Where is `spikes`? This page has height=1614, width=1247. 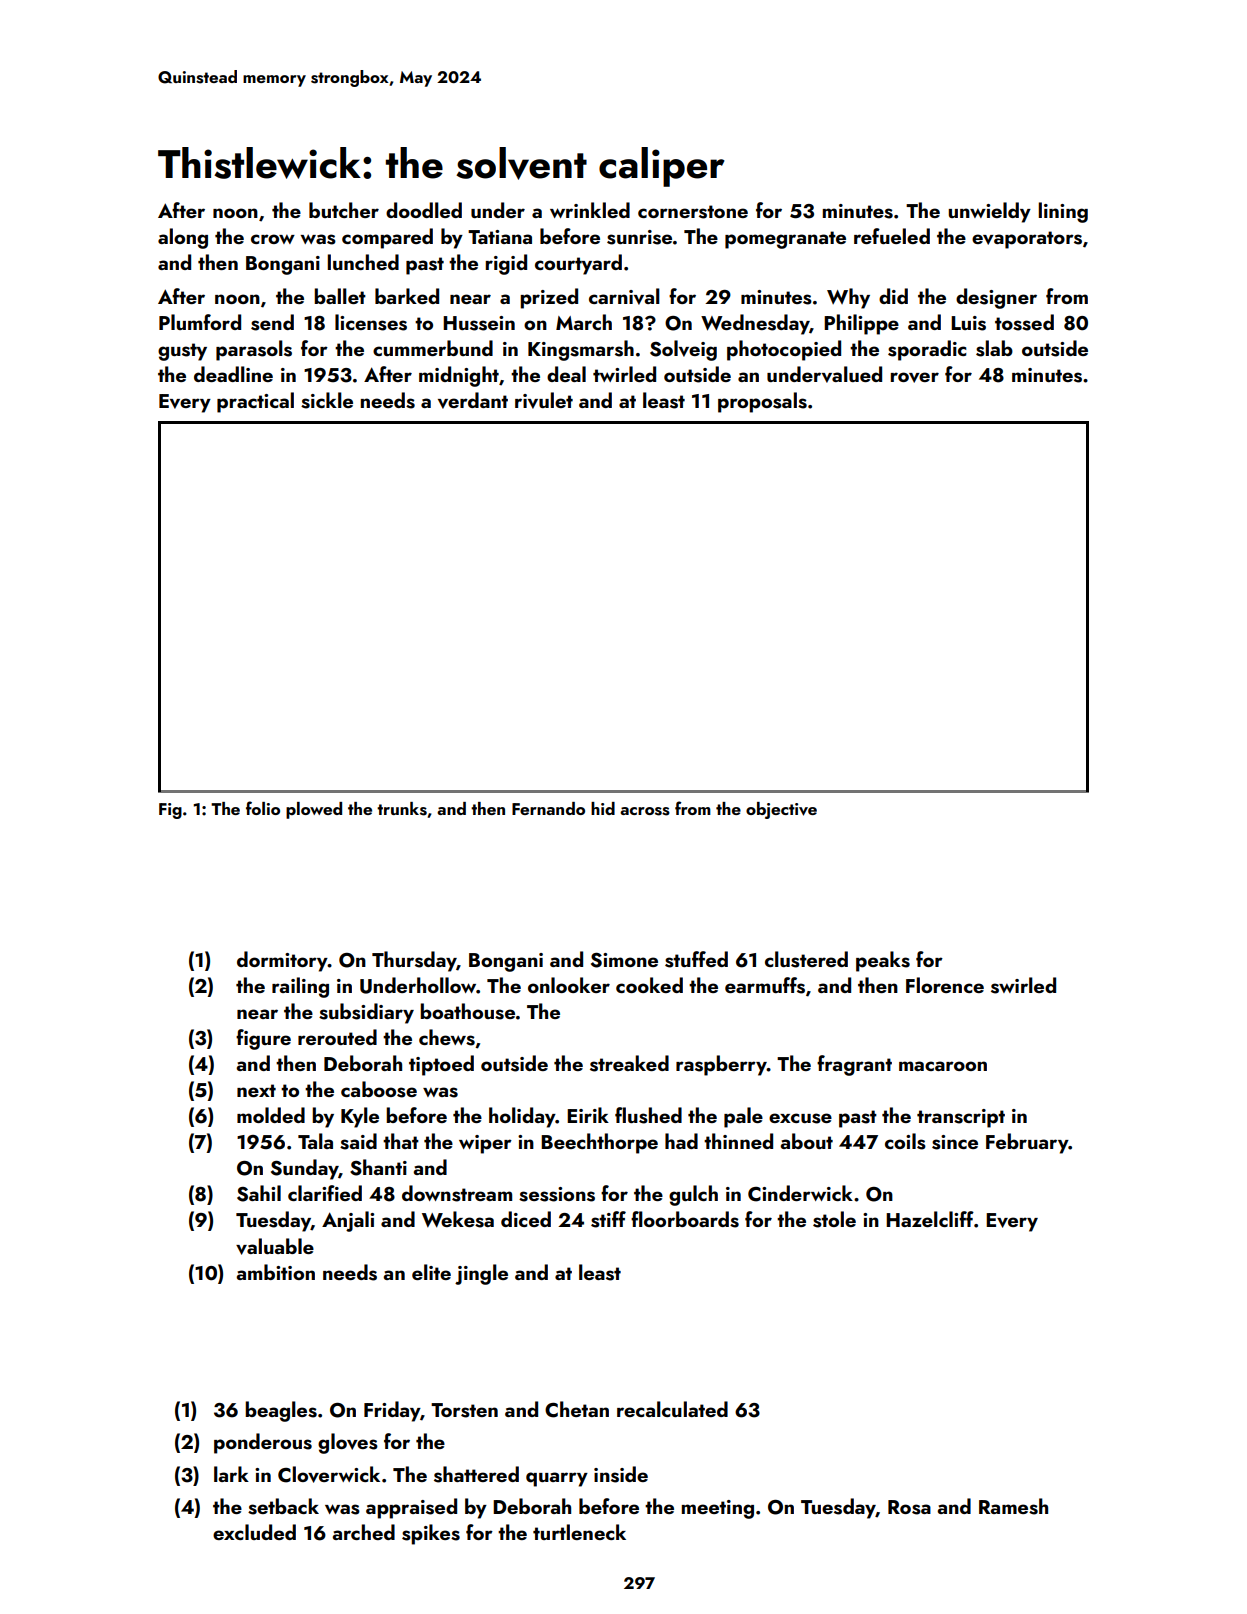 spikes is located at coordinates (431, 1534).
